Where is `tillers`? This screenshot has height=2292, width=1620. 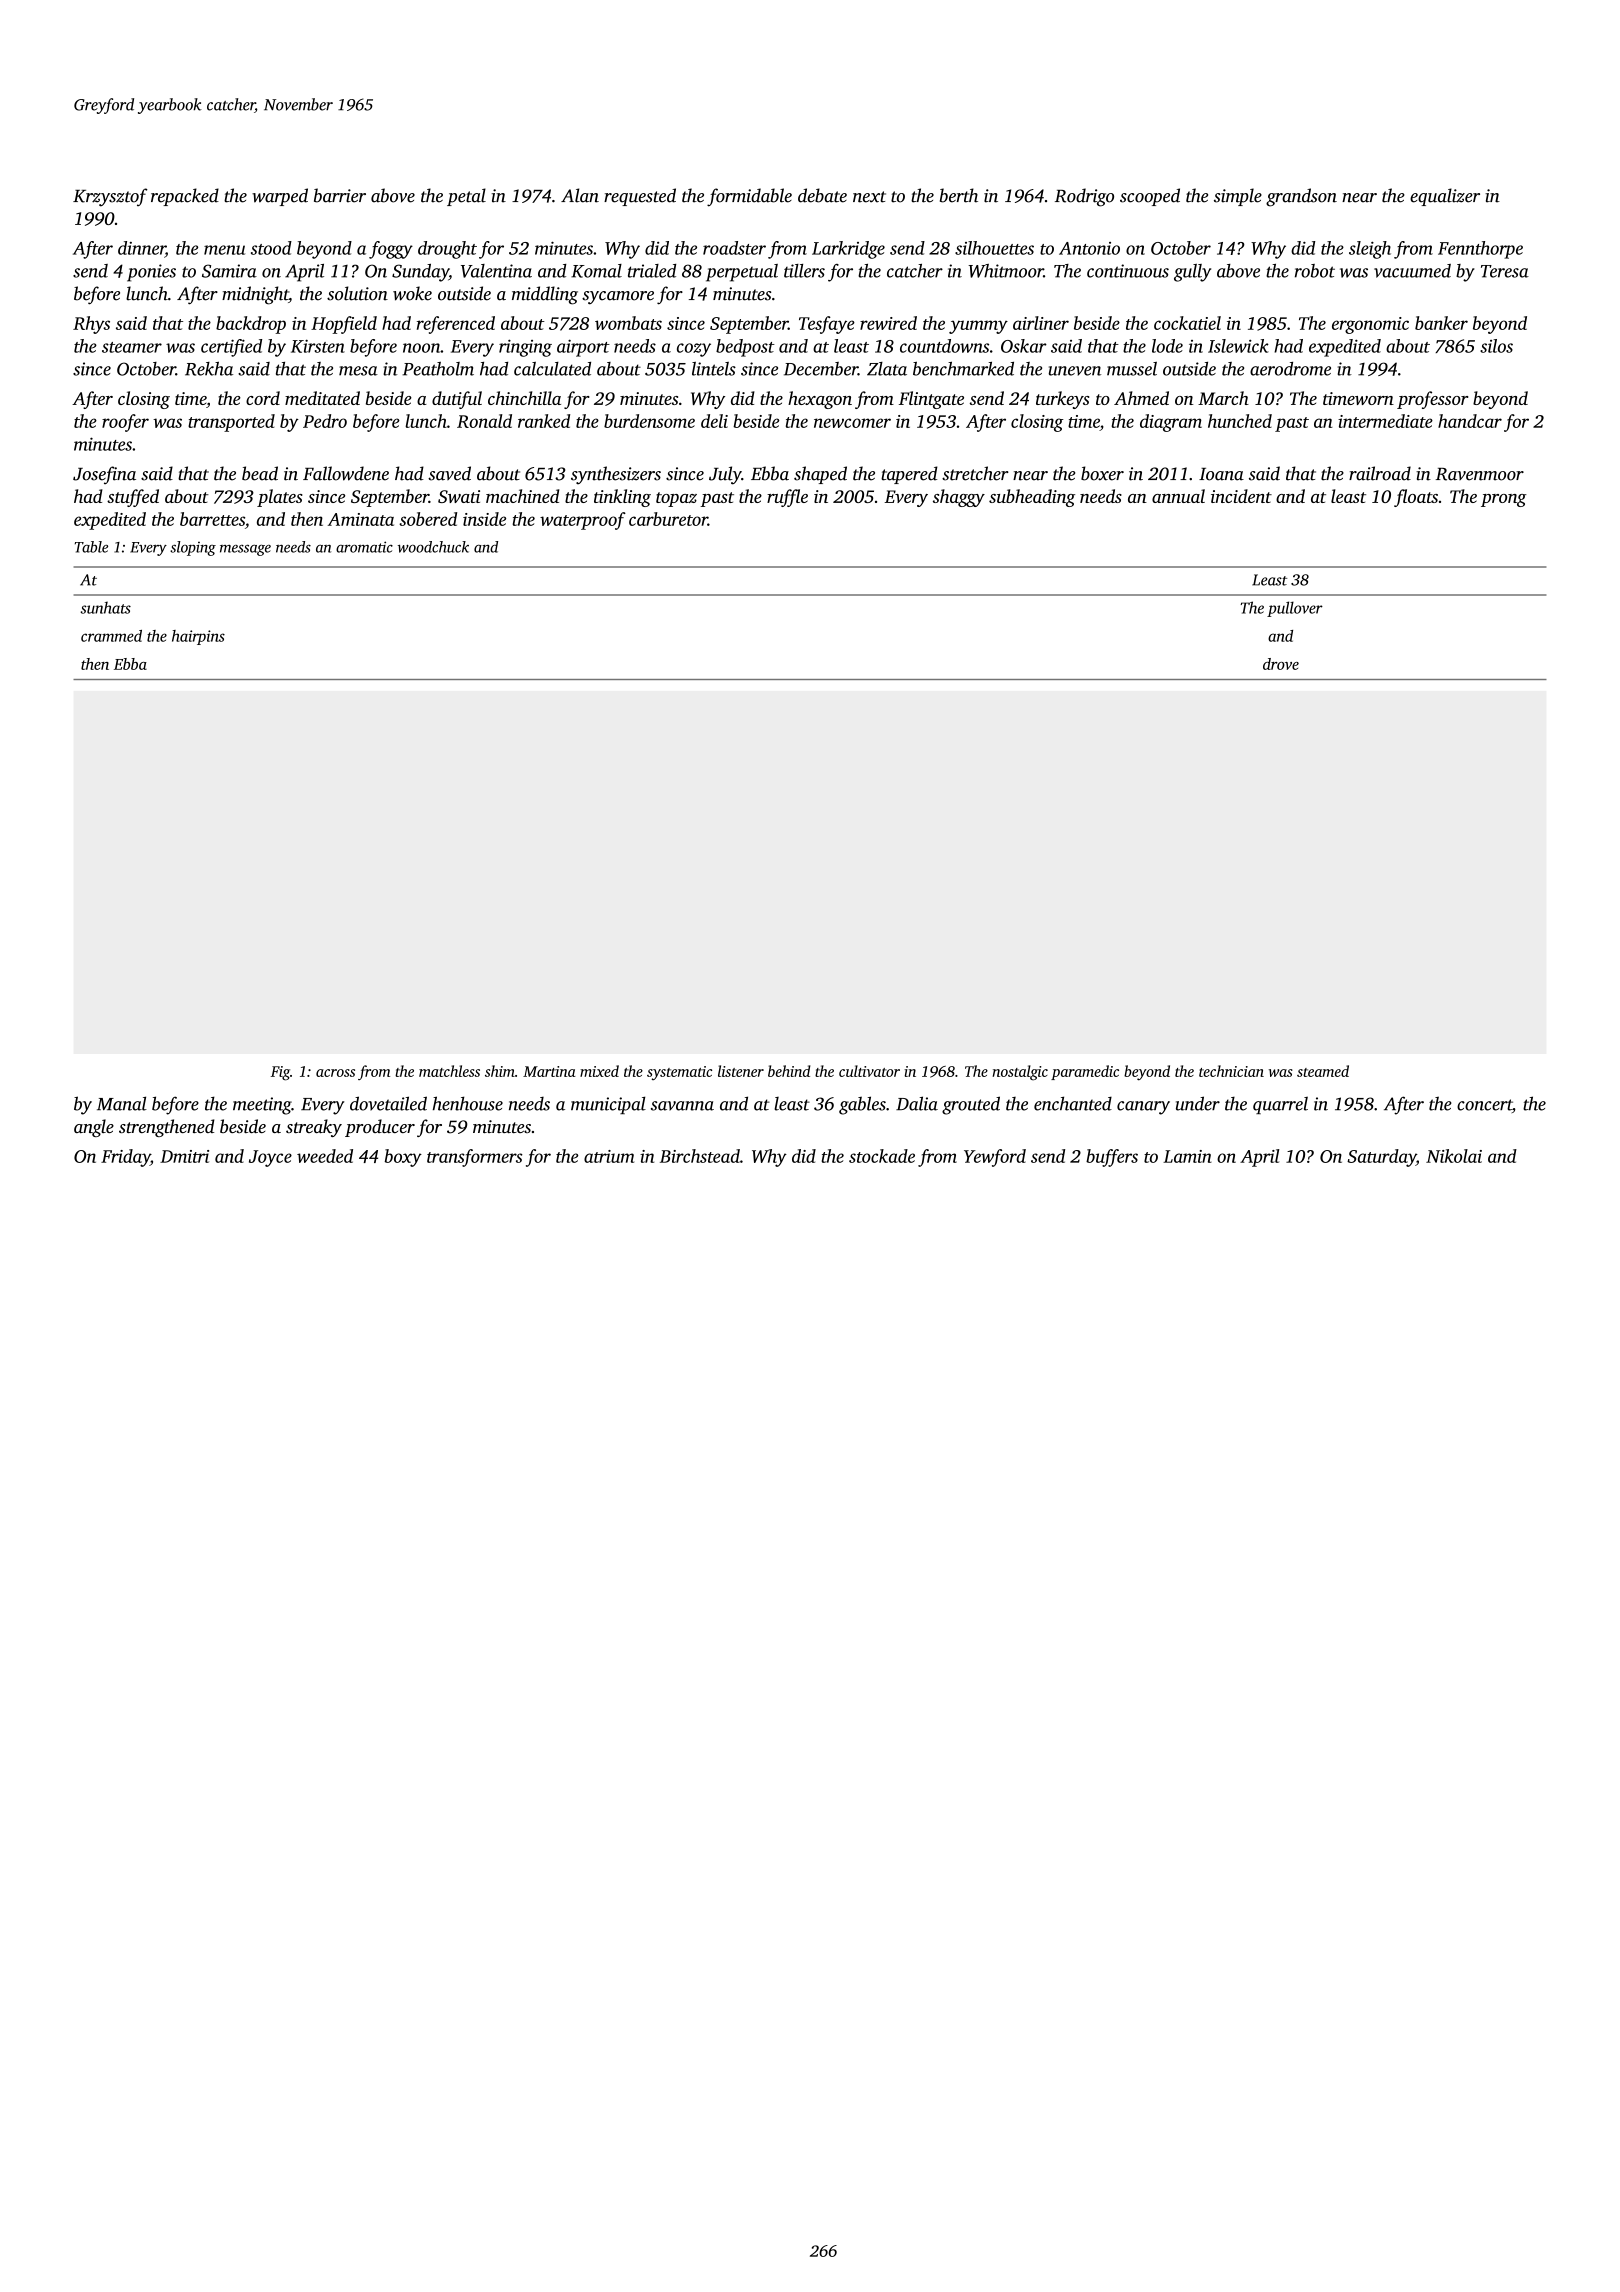
tillers is located at coordinates (804, 271).
